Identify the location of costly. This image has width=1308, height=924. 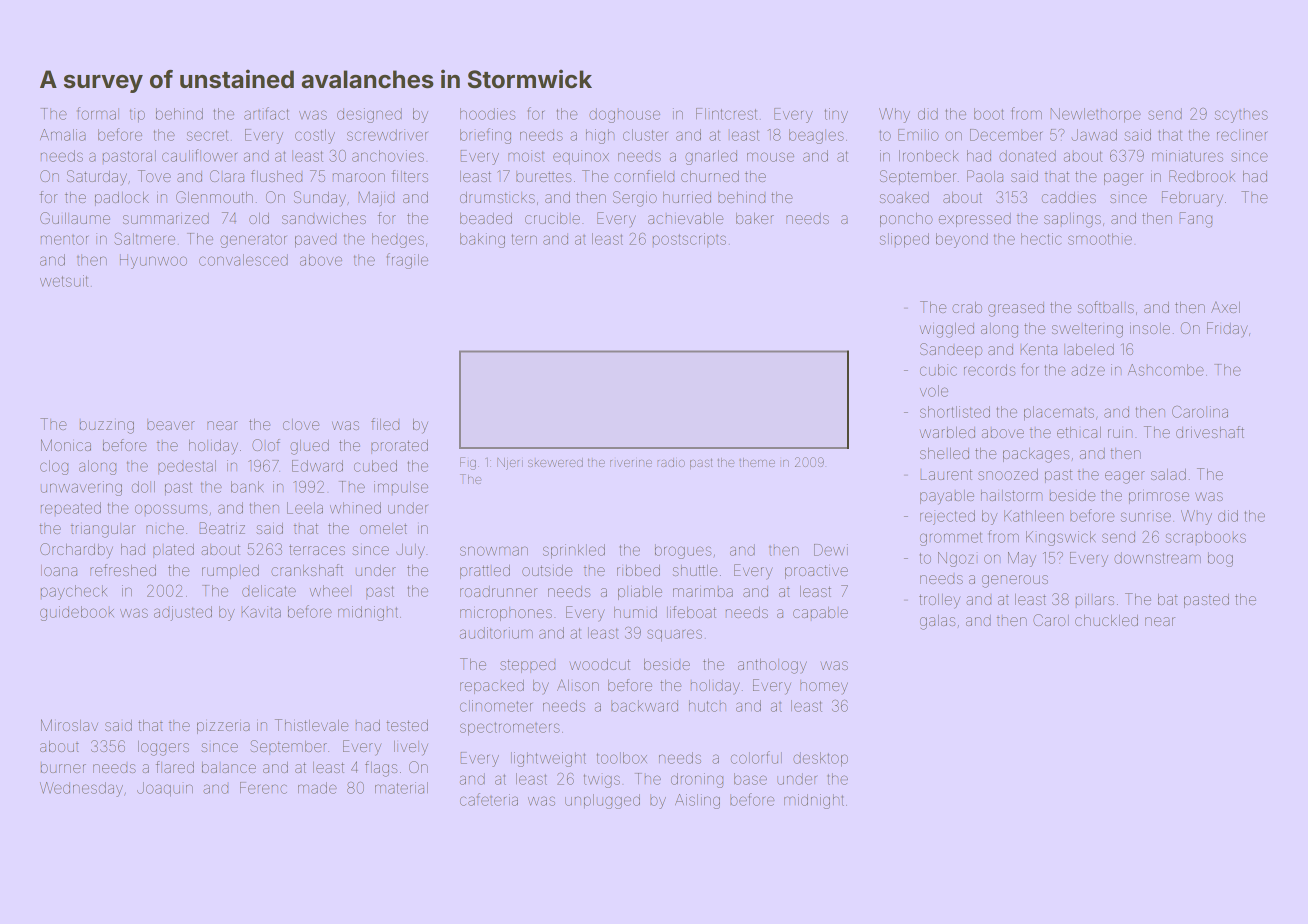
(315, 136).
